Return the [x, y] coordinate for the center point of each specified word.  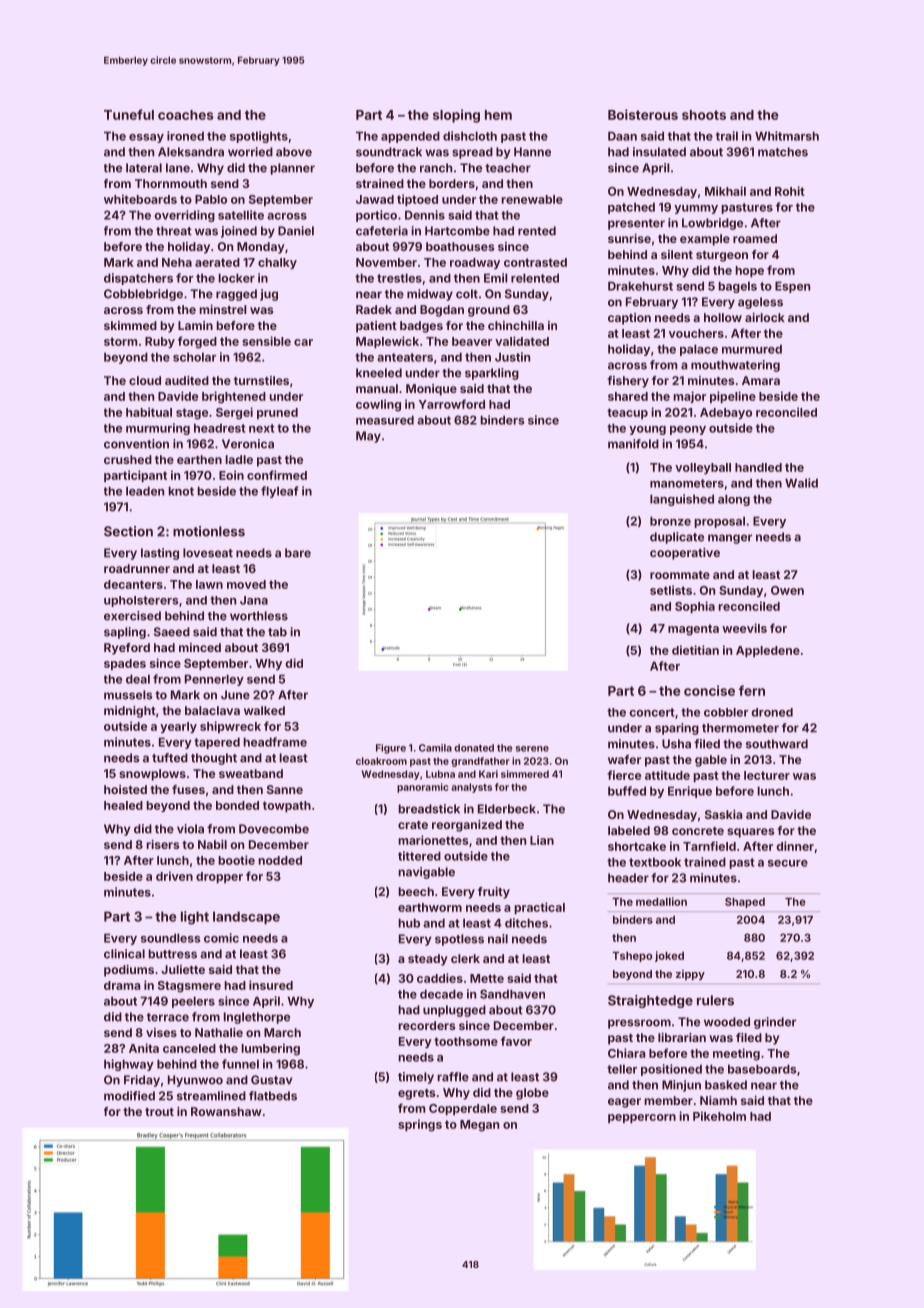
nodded [280, 860]
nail [498, 939]
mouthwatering [735, 366]
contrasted [535, 262]
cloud [145, 380]
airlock [765, 317]
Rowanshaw [226, 1111]
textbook [655, 862]
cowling [378, 405]
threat [174, 231]
